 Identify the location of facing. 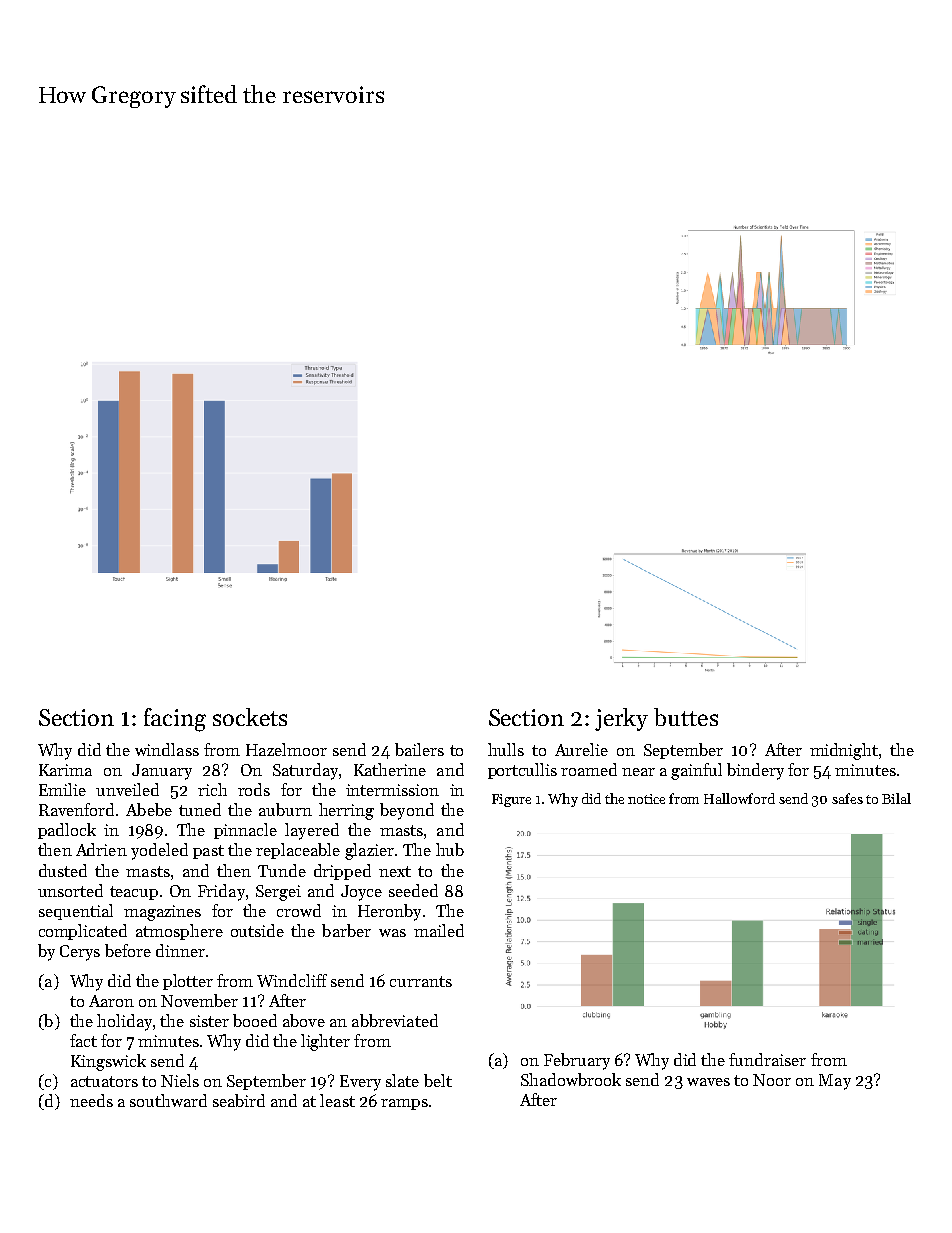
(175, 720).
